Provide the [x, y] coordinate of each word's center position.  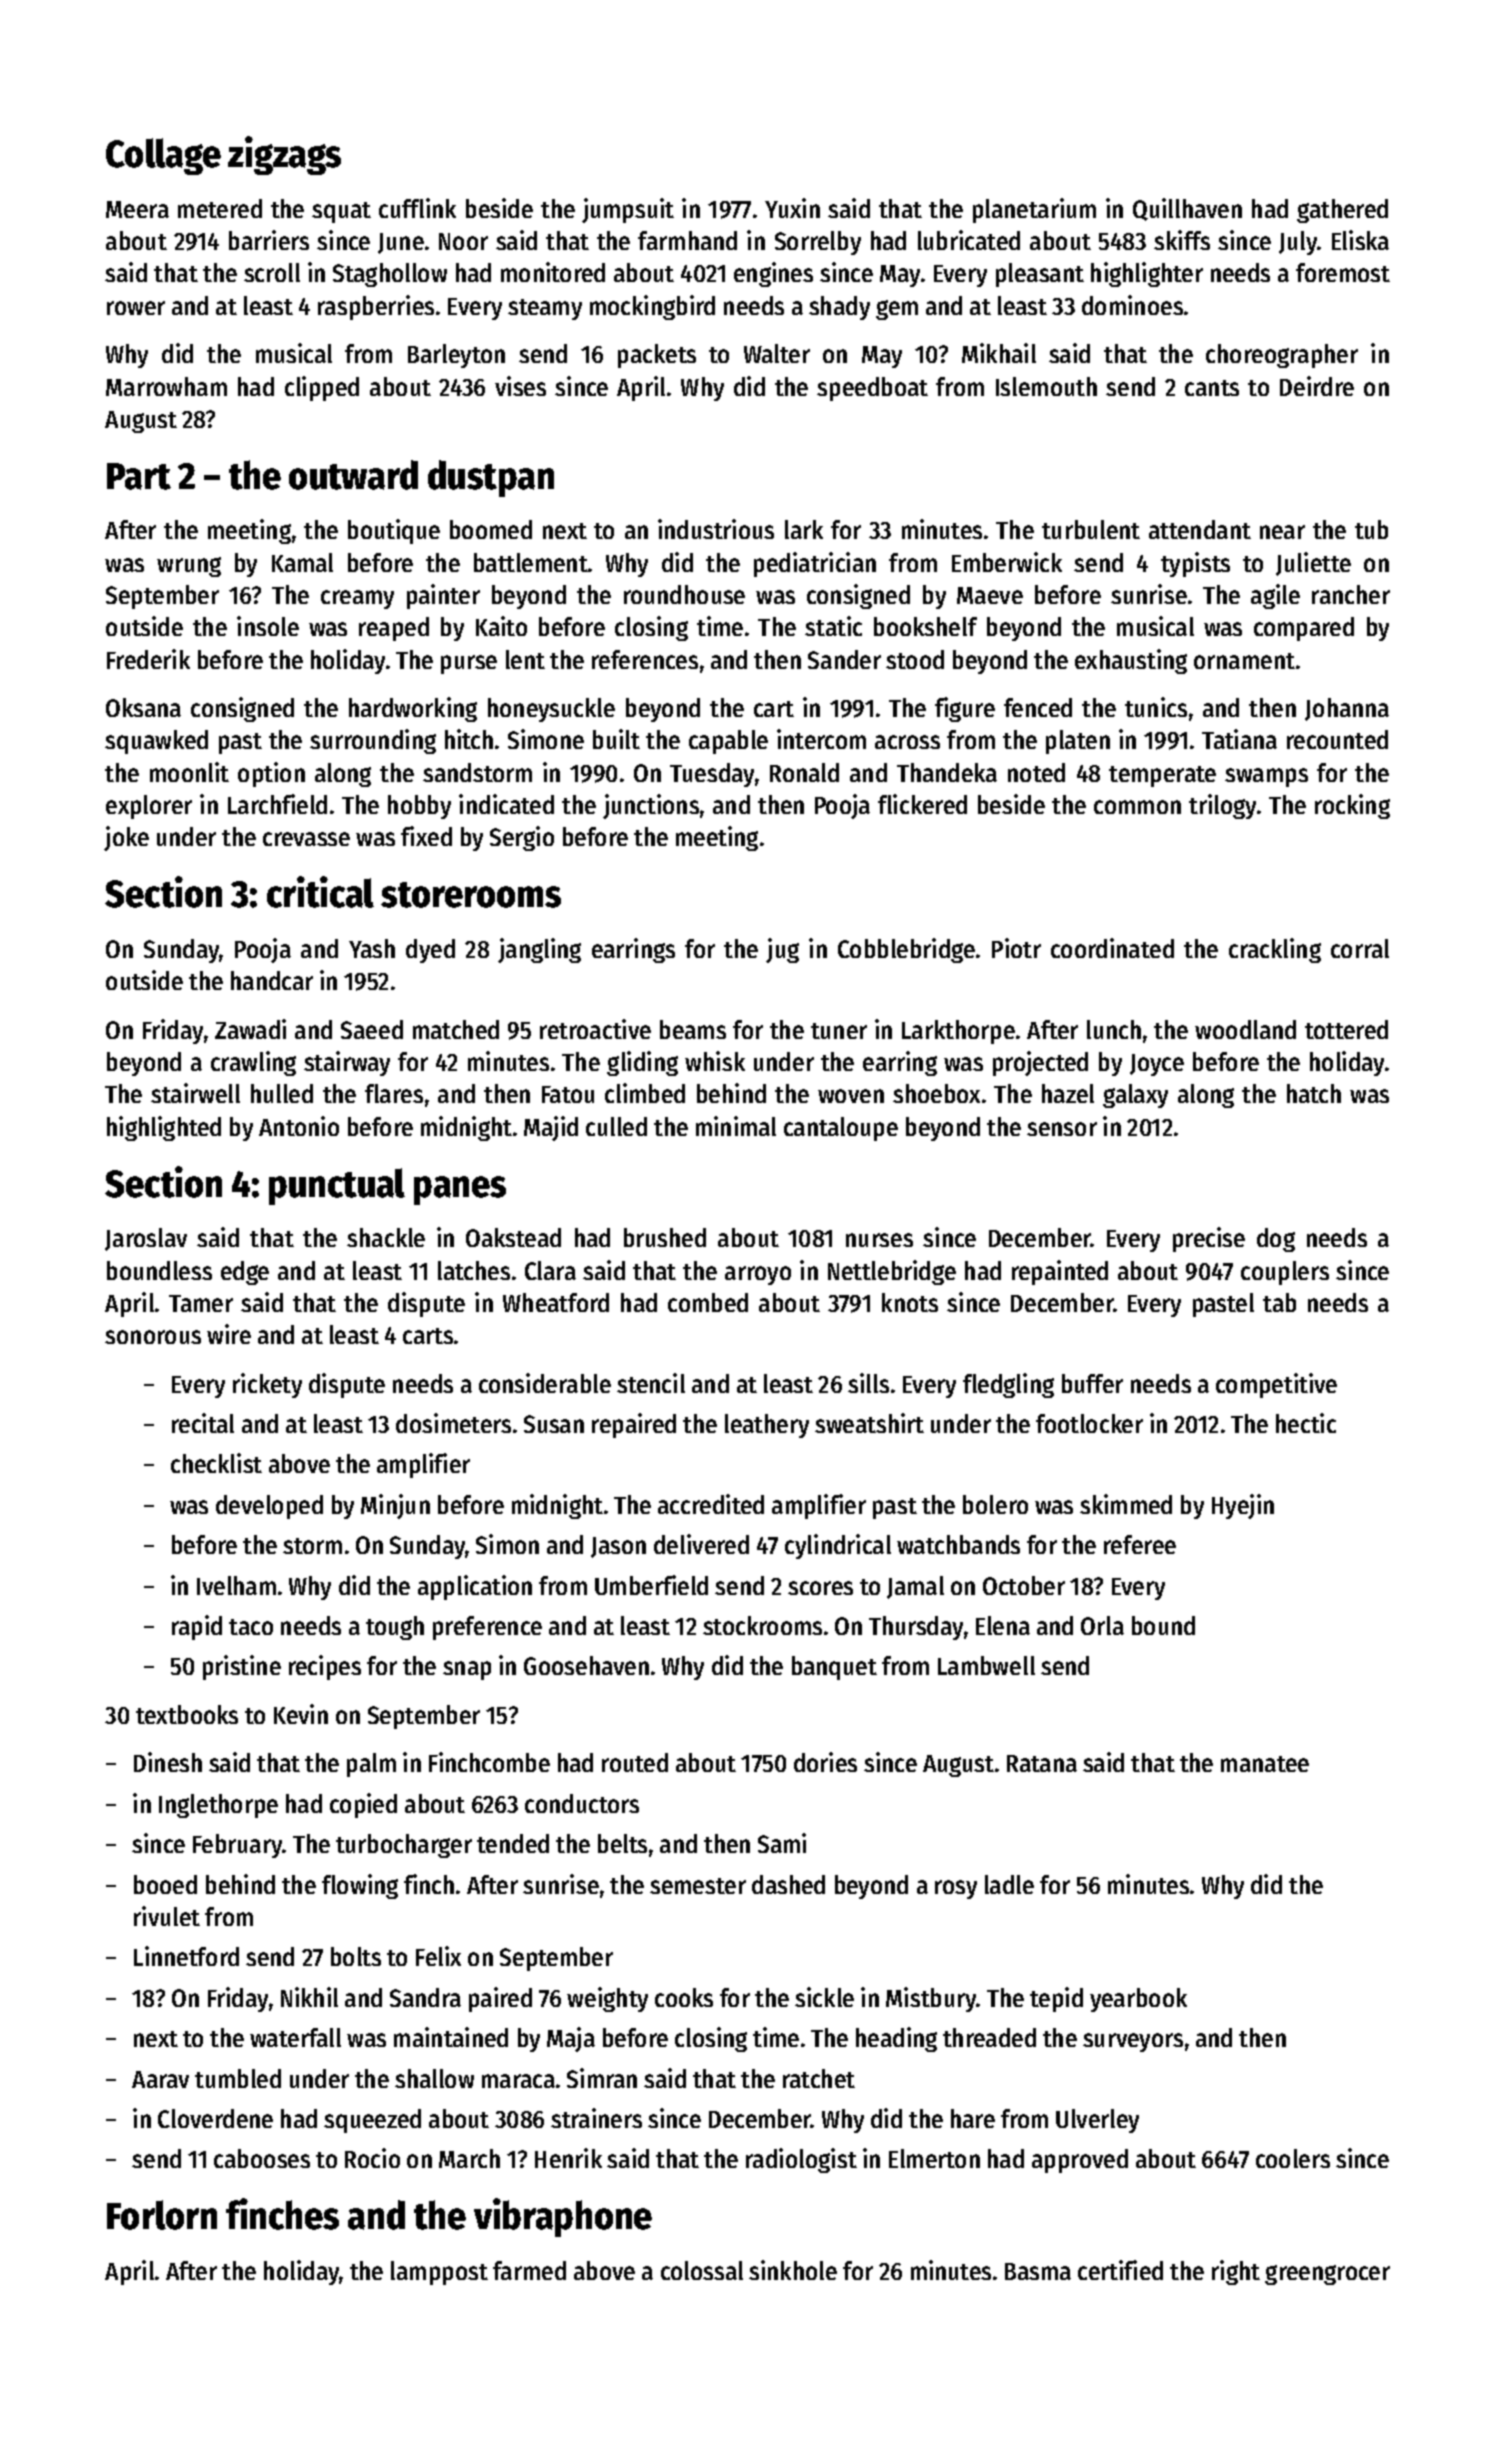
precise [1209, 1239]
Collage [163, 156]
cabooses [262, 2158]
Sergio [522, 838]
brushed [665, 1237]
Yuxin [792, 208]
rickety [267, 1385]
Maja [571, 2039]
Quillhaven [1187, 209]
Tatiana [1239, 739]
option [271, 774]
